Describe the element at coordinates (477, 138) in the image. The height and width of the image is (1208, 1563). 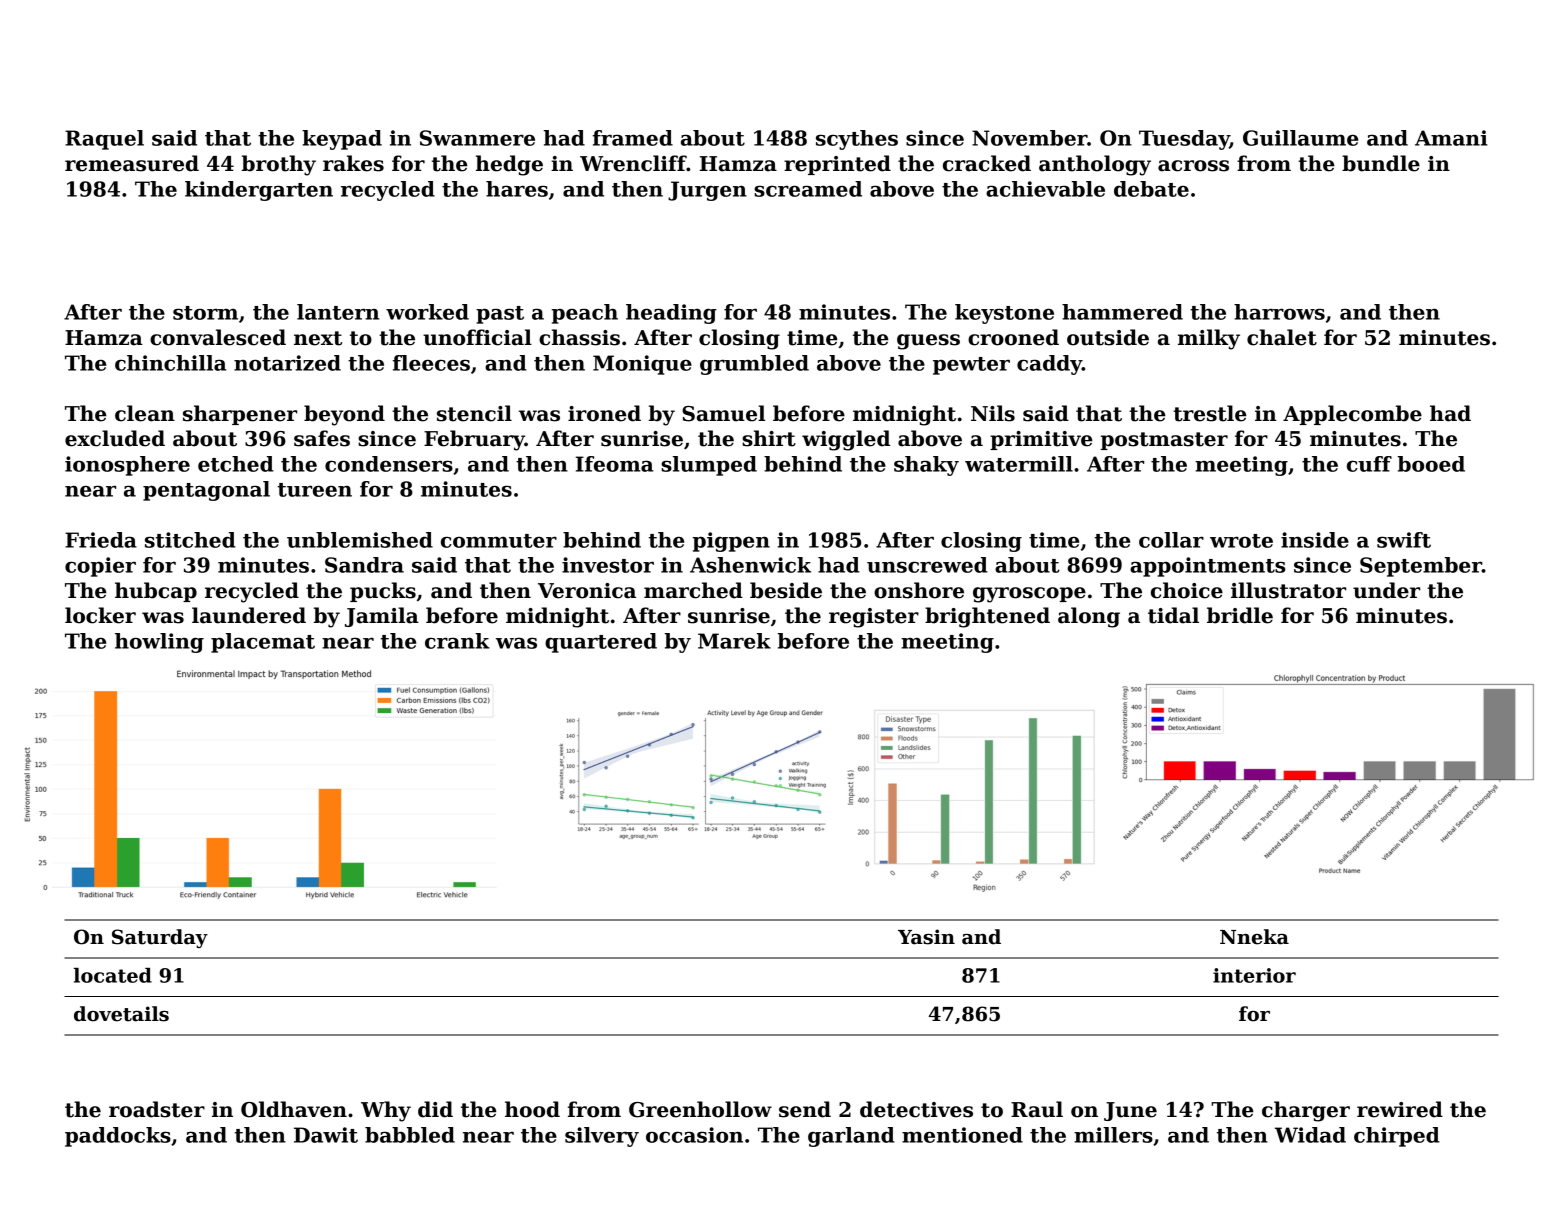
I see `Swanmere` at that location.
